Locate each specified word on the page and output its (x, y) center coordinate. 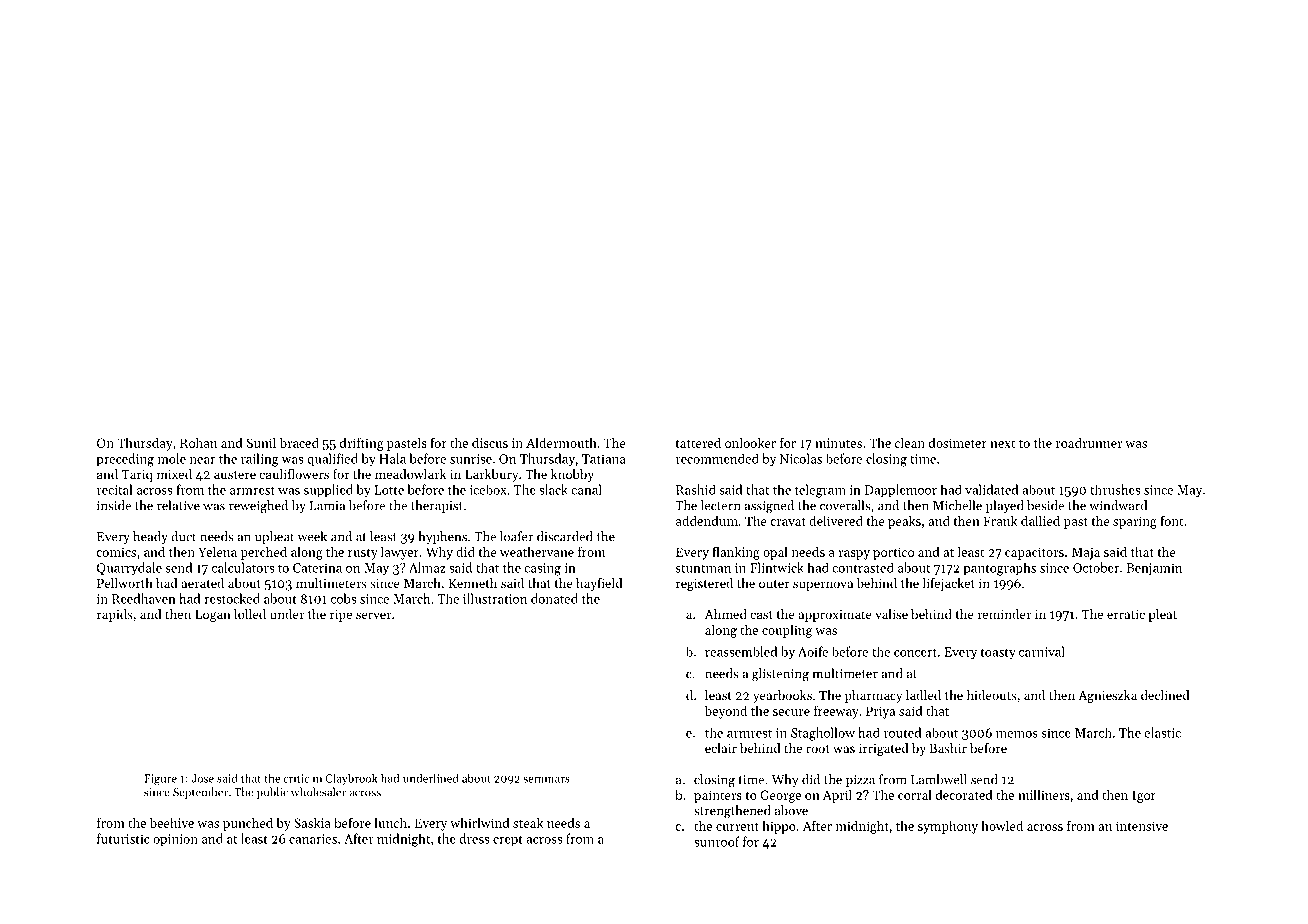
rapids (115, 615)
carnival (1042, 651)
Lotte (389, 490)
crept (508, 841)
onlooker (750, 442)
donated (554, 598)
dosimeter (958, 442)
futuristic (123, 838)
